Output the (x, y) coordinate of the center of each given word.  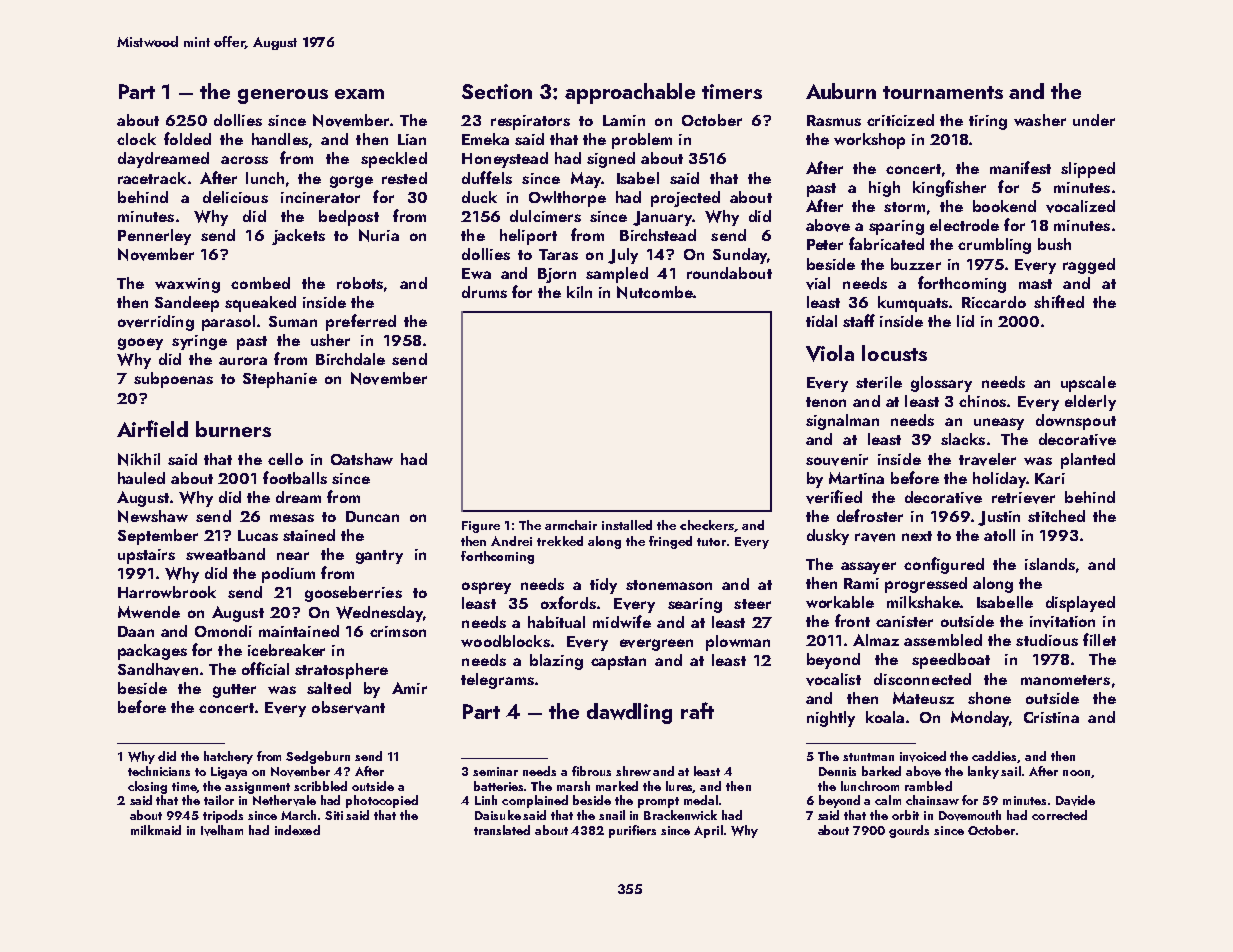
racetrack (152, 178)
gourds (909, 831)
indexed (297, 830)
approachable (630, 93)
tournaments (943, 92)
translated (502, 830)
